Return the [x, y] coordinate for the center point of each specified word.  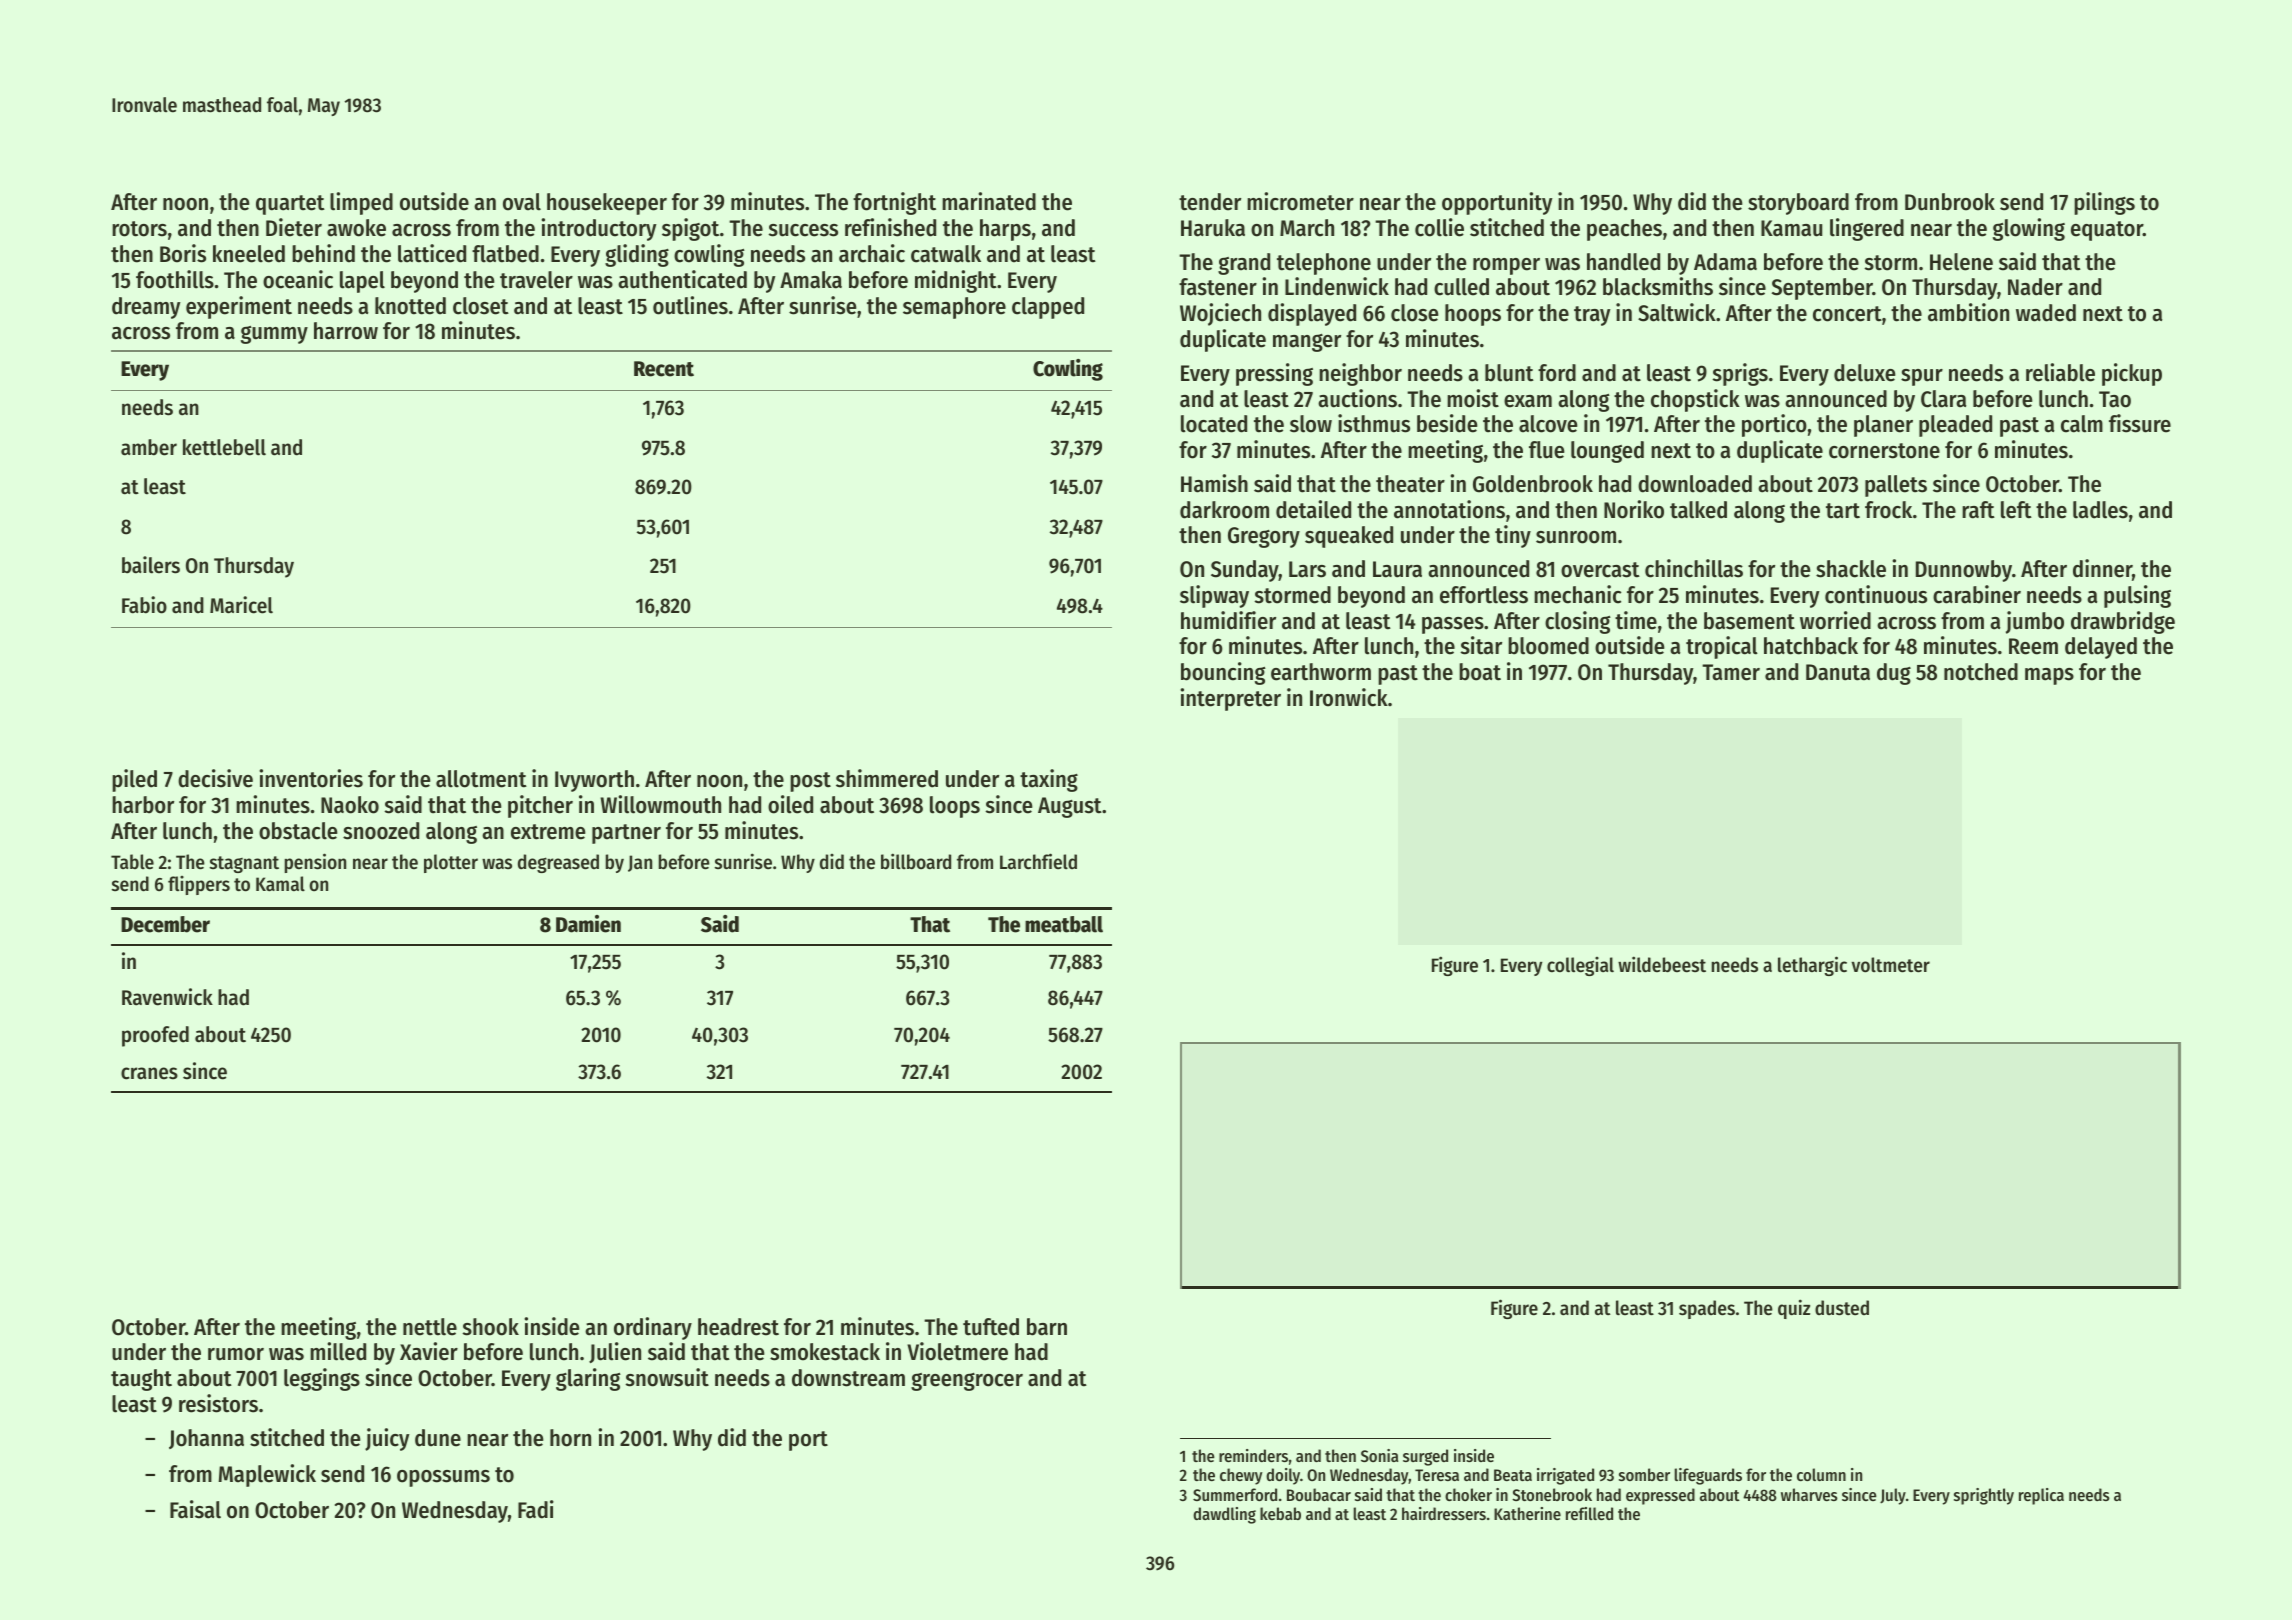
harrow [346, 331]
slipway [1214, 596]
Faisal [195, 1509]
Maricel [241, 605]
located [1214, 424]
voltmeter [1890, 965]
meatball [1064, 924]
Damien [588, 924]
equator [2107, 231]
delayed [2101, 648]
